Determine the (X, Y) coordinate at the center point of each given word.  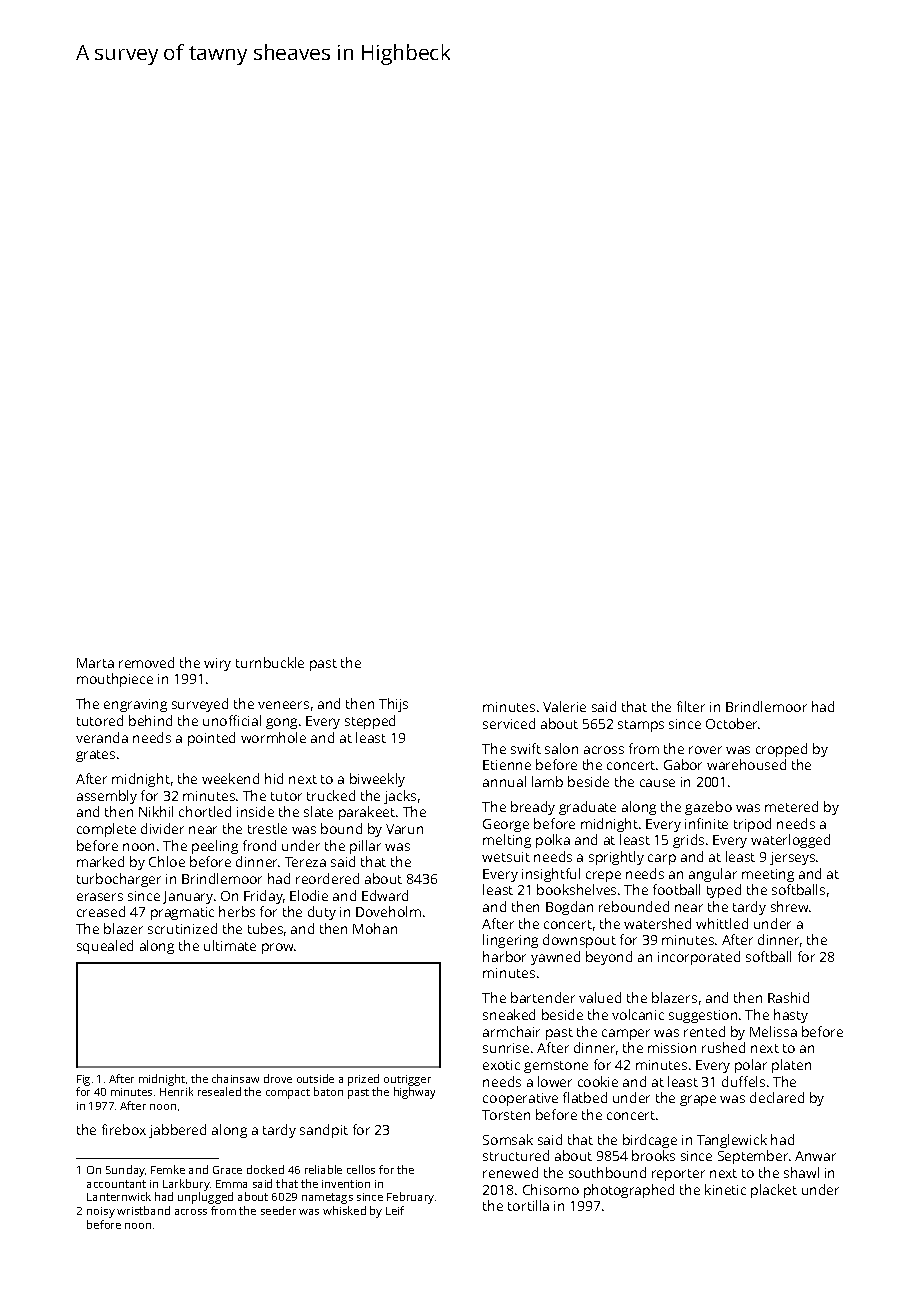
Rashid (788, 997)
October (732, 723)
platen (791, 1066)
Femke (168, 1169)
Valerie (564, 706)
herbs (237, 911)
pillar (365, 847)
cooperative (520, 1099)
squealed (105, 947)
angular (713, 875)
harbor (504, 956)
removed (146, 662)
